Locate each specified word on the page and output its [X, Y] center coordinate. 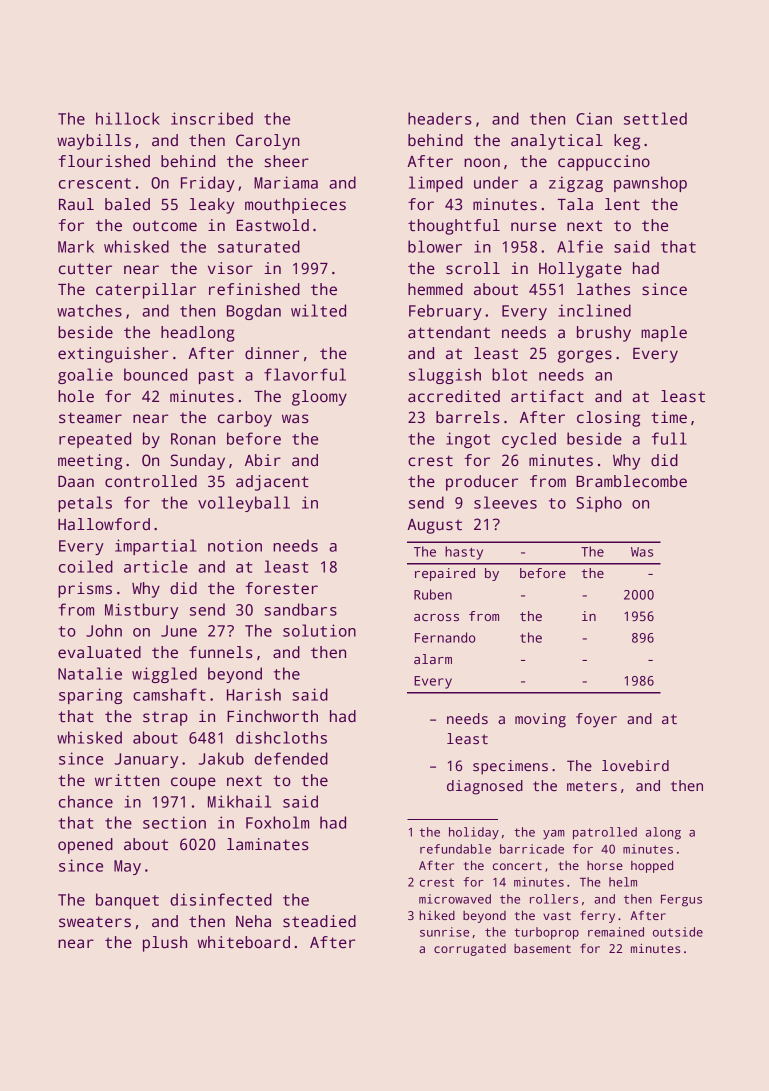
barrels [468, 417]
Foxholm [277, 822]
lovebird [635, 765]
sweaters [95, 922]
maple [664, 334]
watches [89, 310]
